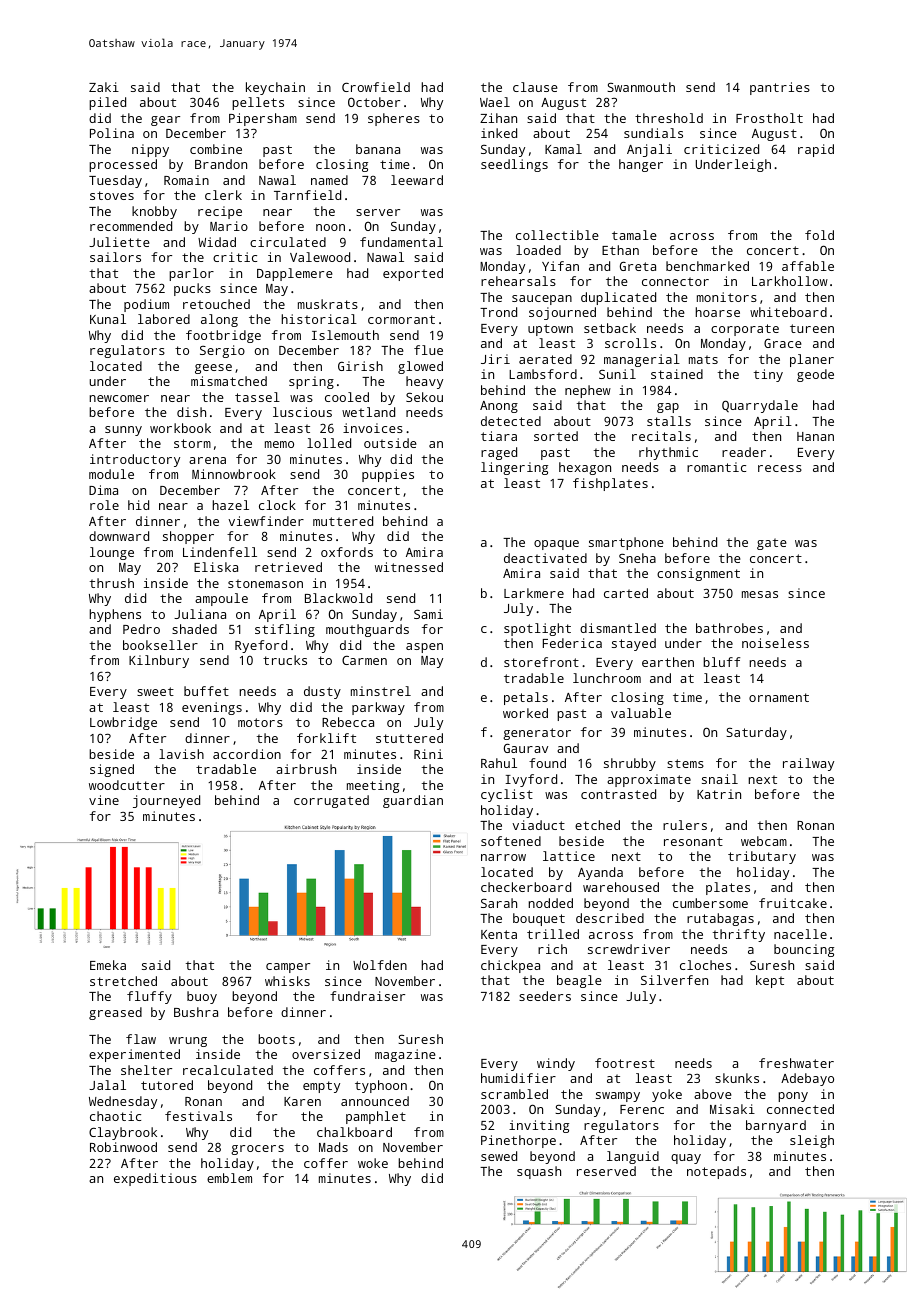  What do you see at coordinates (816, 150) in the screenshot?
I see `rapid` at bounding box center [816, 150].
